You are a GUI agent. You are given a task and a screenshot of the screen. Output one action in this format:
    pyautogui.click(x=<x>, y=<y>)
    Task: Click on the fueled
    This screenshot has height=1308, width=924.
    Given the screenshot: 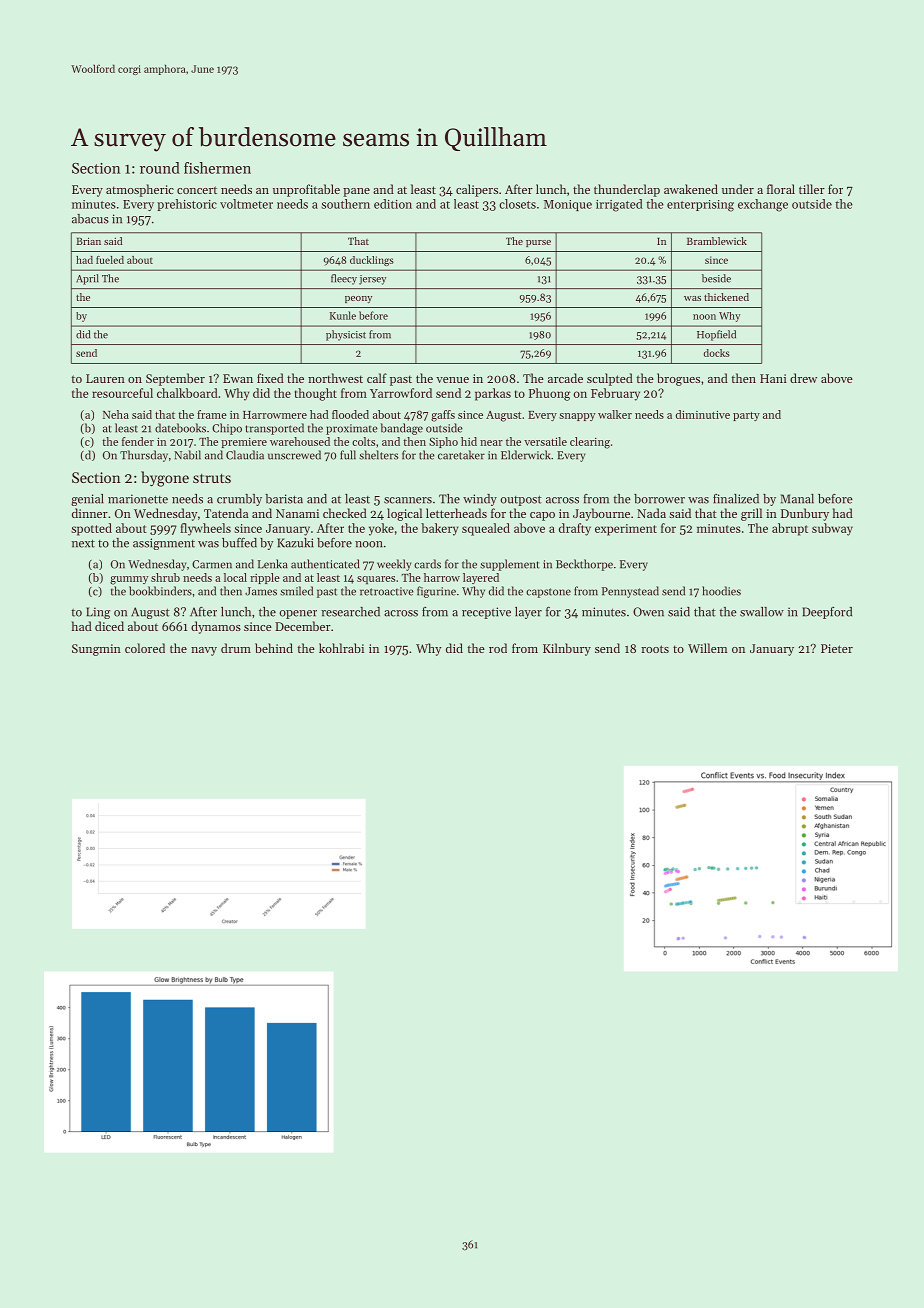 What is the action you would take?
    pyautogui.click(x=110, y=260)
